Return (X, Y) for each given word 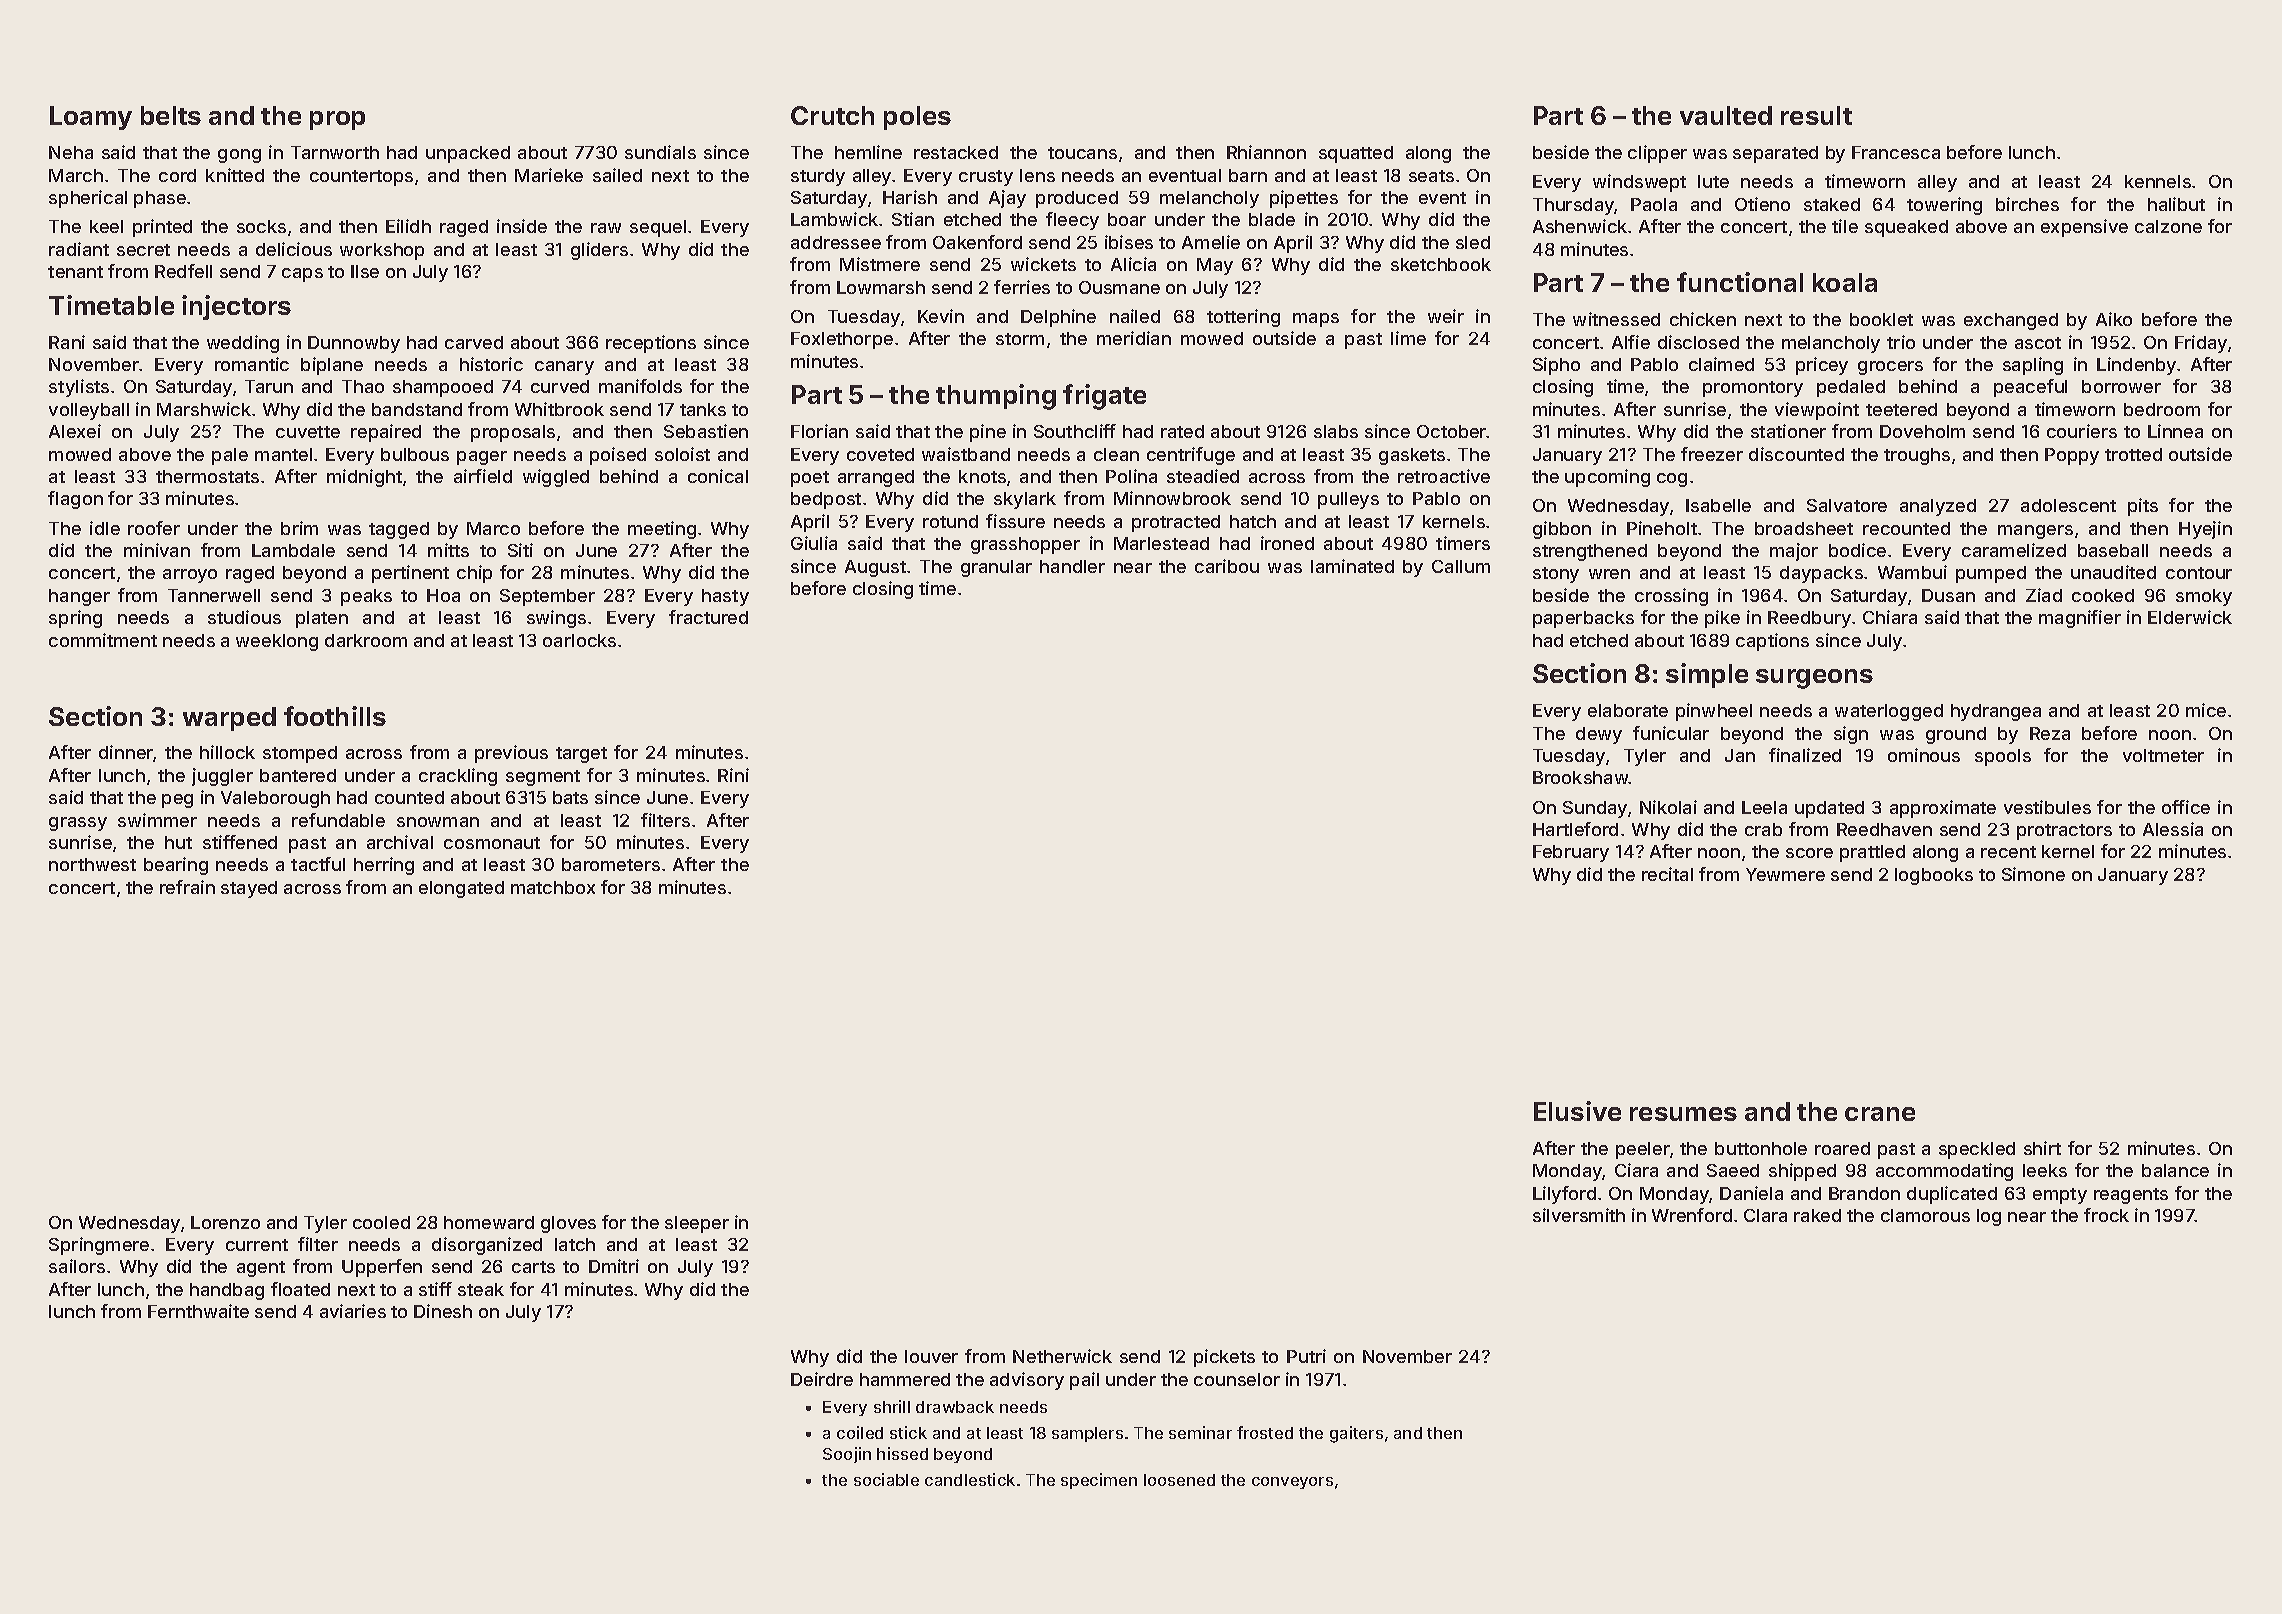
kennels (2158, 181)
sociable (886, 1479)
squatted (1356, 154)
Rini (733, 775)
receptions (651, 344)
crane (1880, 1114)
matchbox (553, 887)
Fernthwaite (198, 1311)
